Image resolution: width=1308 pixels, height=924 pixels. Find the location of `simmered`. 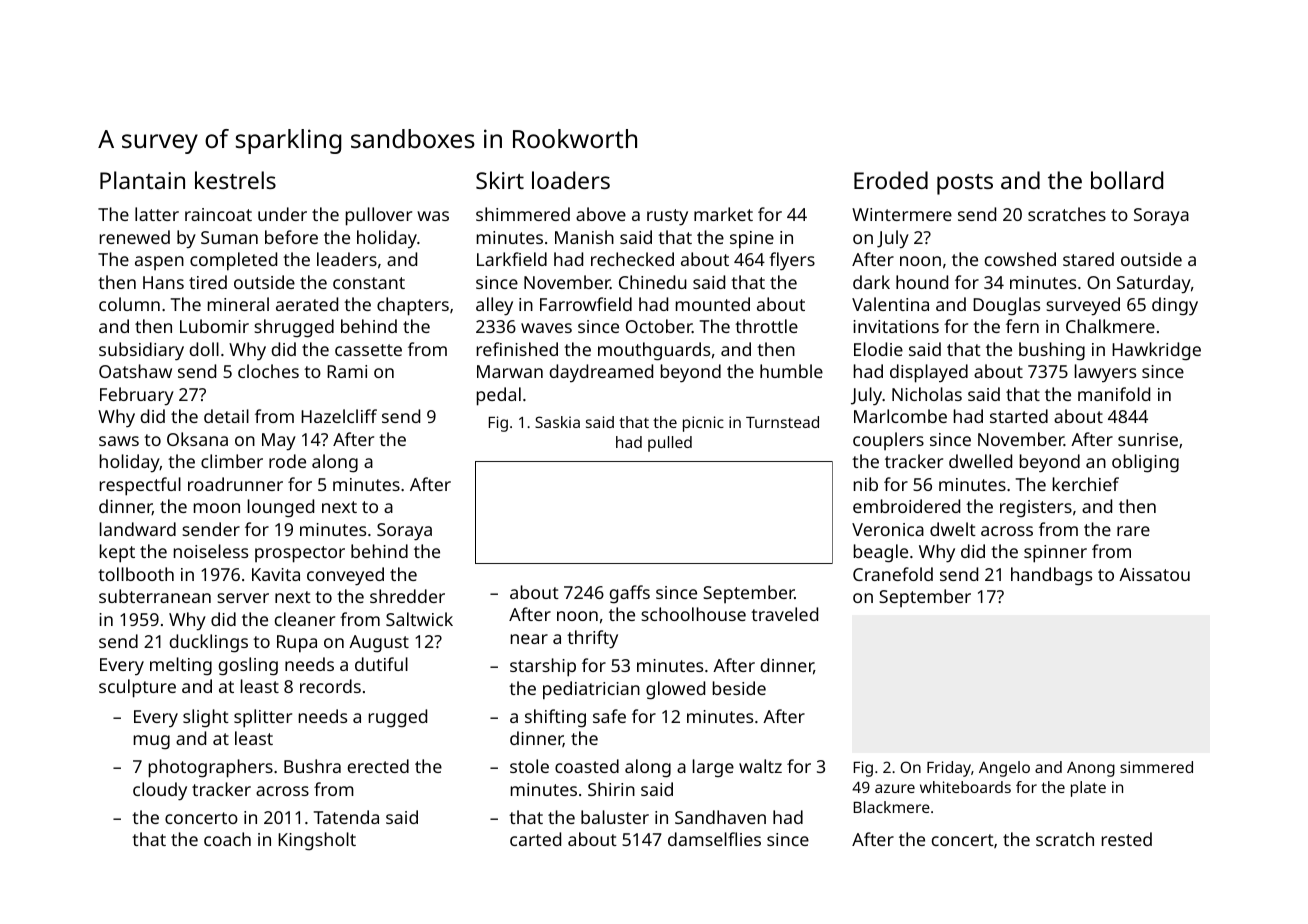

simmered is located at coordinates (1156, 767).
